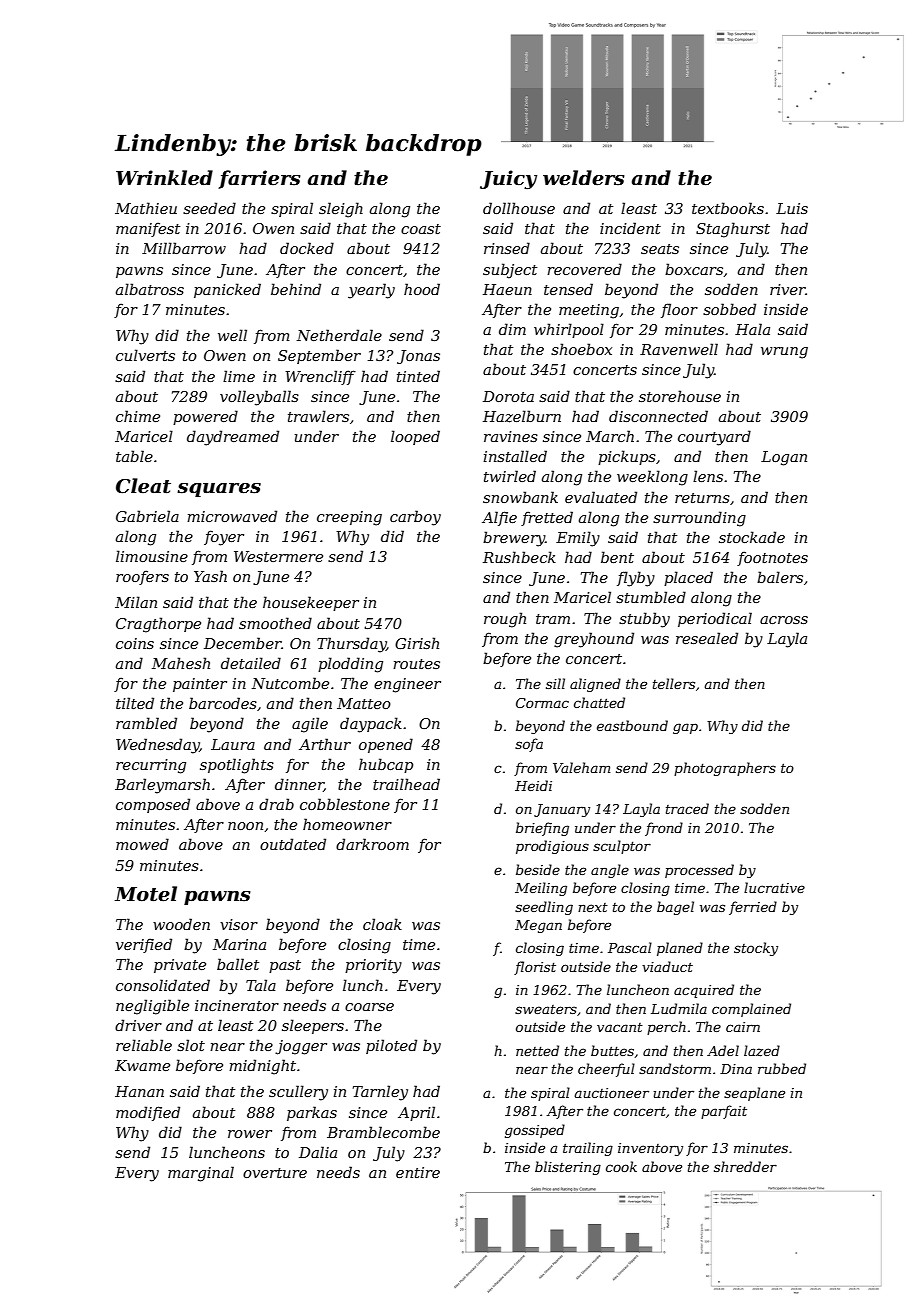 The height and width of the page is (1314, 924). Describe the element at coordinates (135, 703) in the page. I see `tilted` at that location.
